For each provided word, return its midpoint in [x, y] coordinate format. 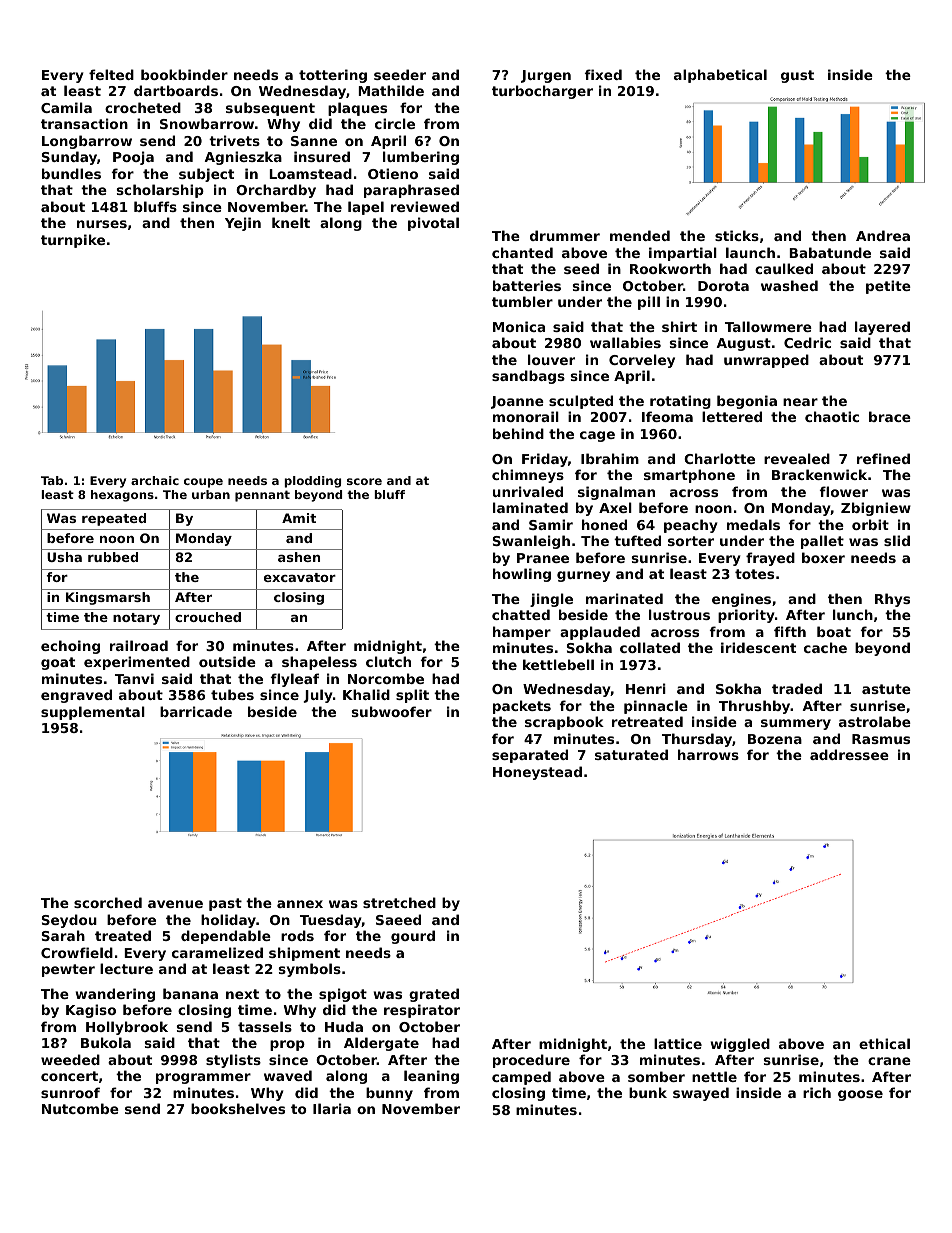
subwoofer [392, 711]
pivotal [433, 224]
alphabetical [720, 76]
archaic [155, 480]
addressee [849, 754]
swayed [701, 1094]
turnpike [73, 241]
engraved [76, 696]
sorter [691, 541]
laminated [530, 507]
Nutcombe [80, 1108]
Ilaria [332, 1108]
